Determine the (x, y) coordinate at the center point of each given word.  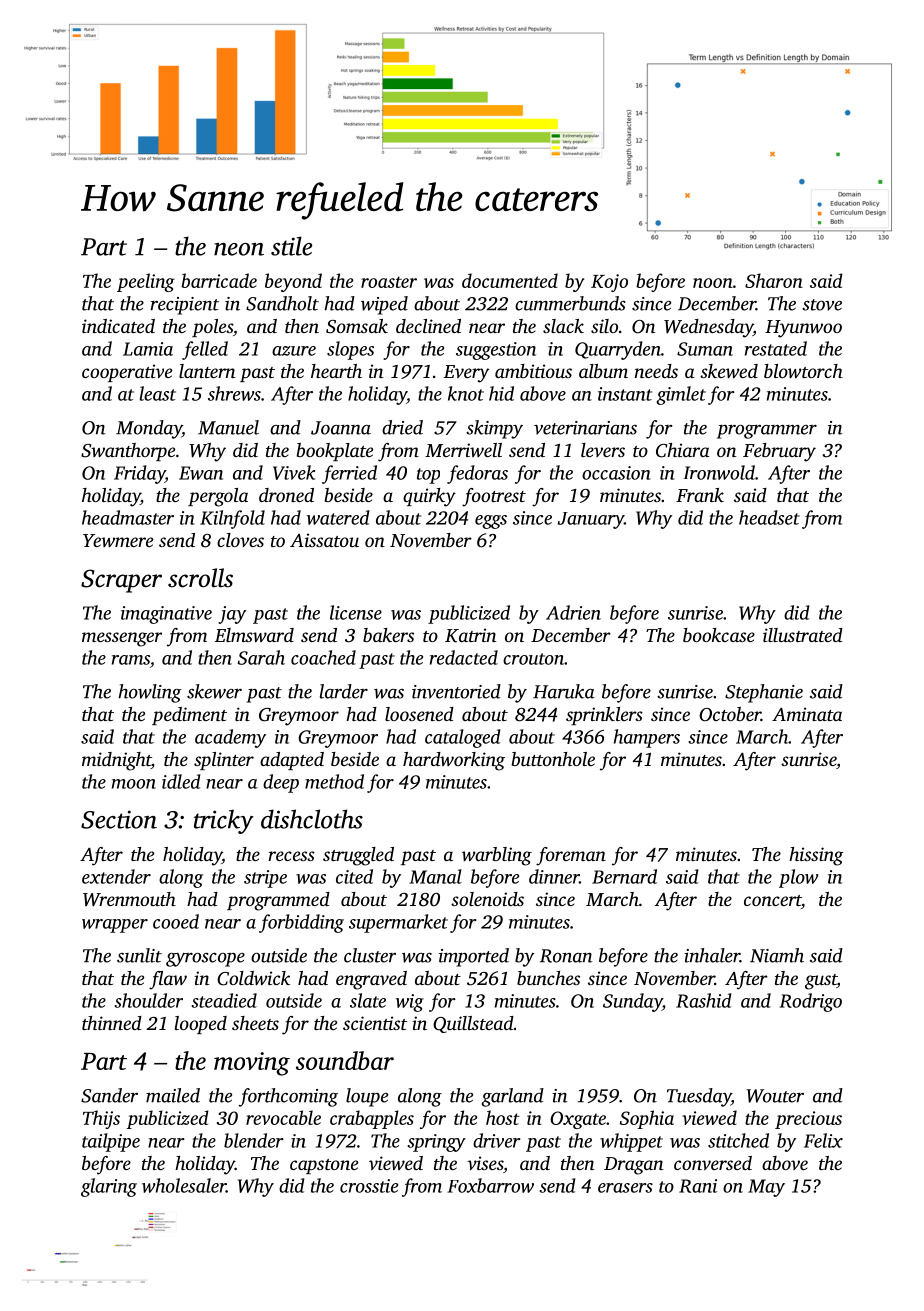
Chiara (683, 450)
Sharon (774, 280)
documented (510, 280)
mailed (173, 1095)
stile (291, 246)
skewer (214, 691)
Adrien (573, 612)
